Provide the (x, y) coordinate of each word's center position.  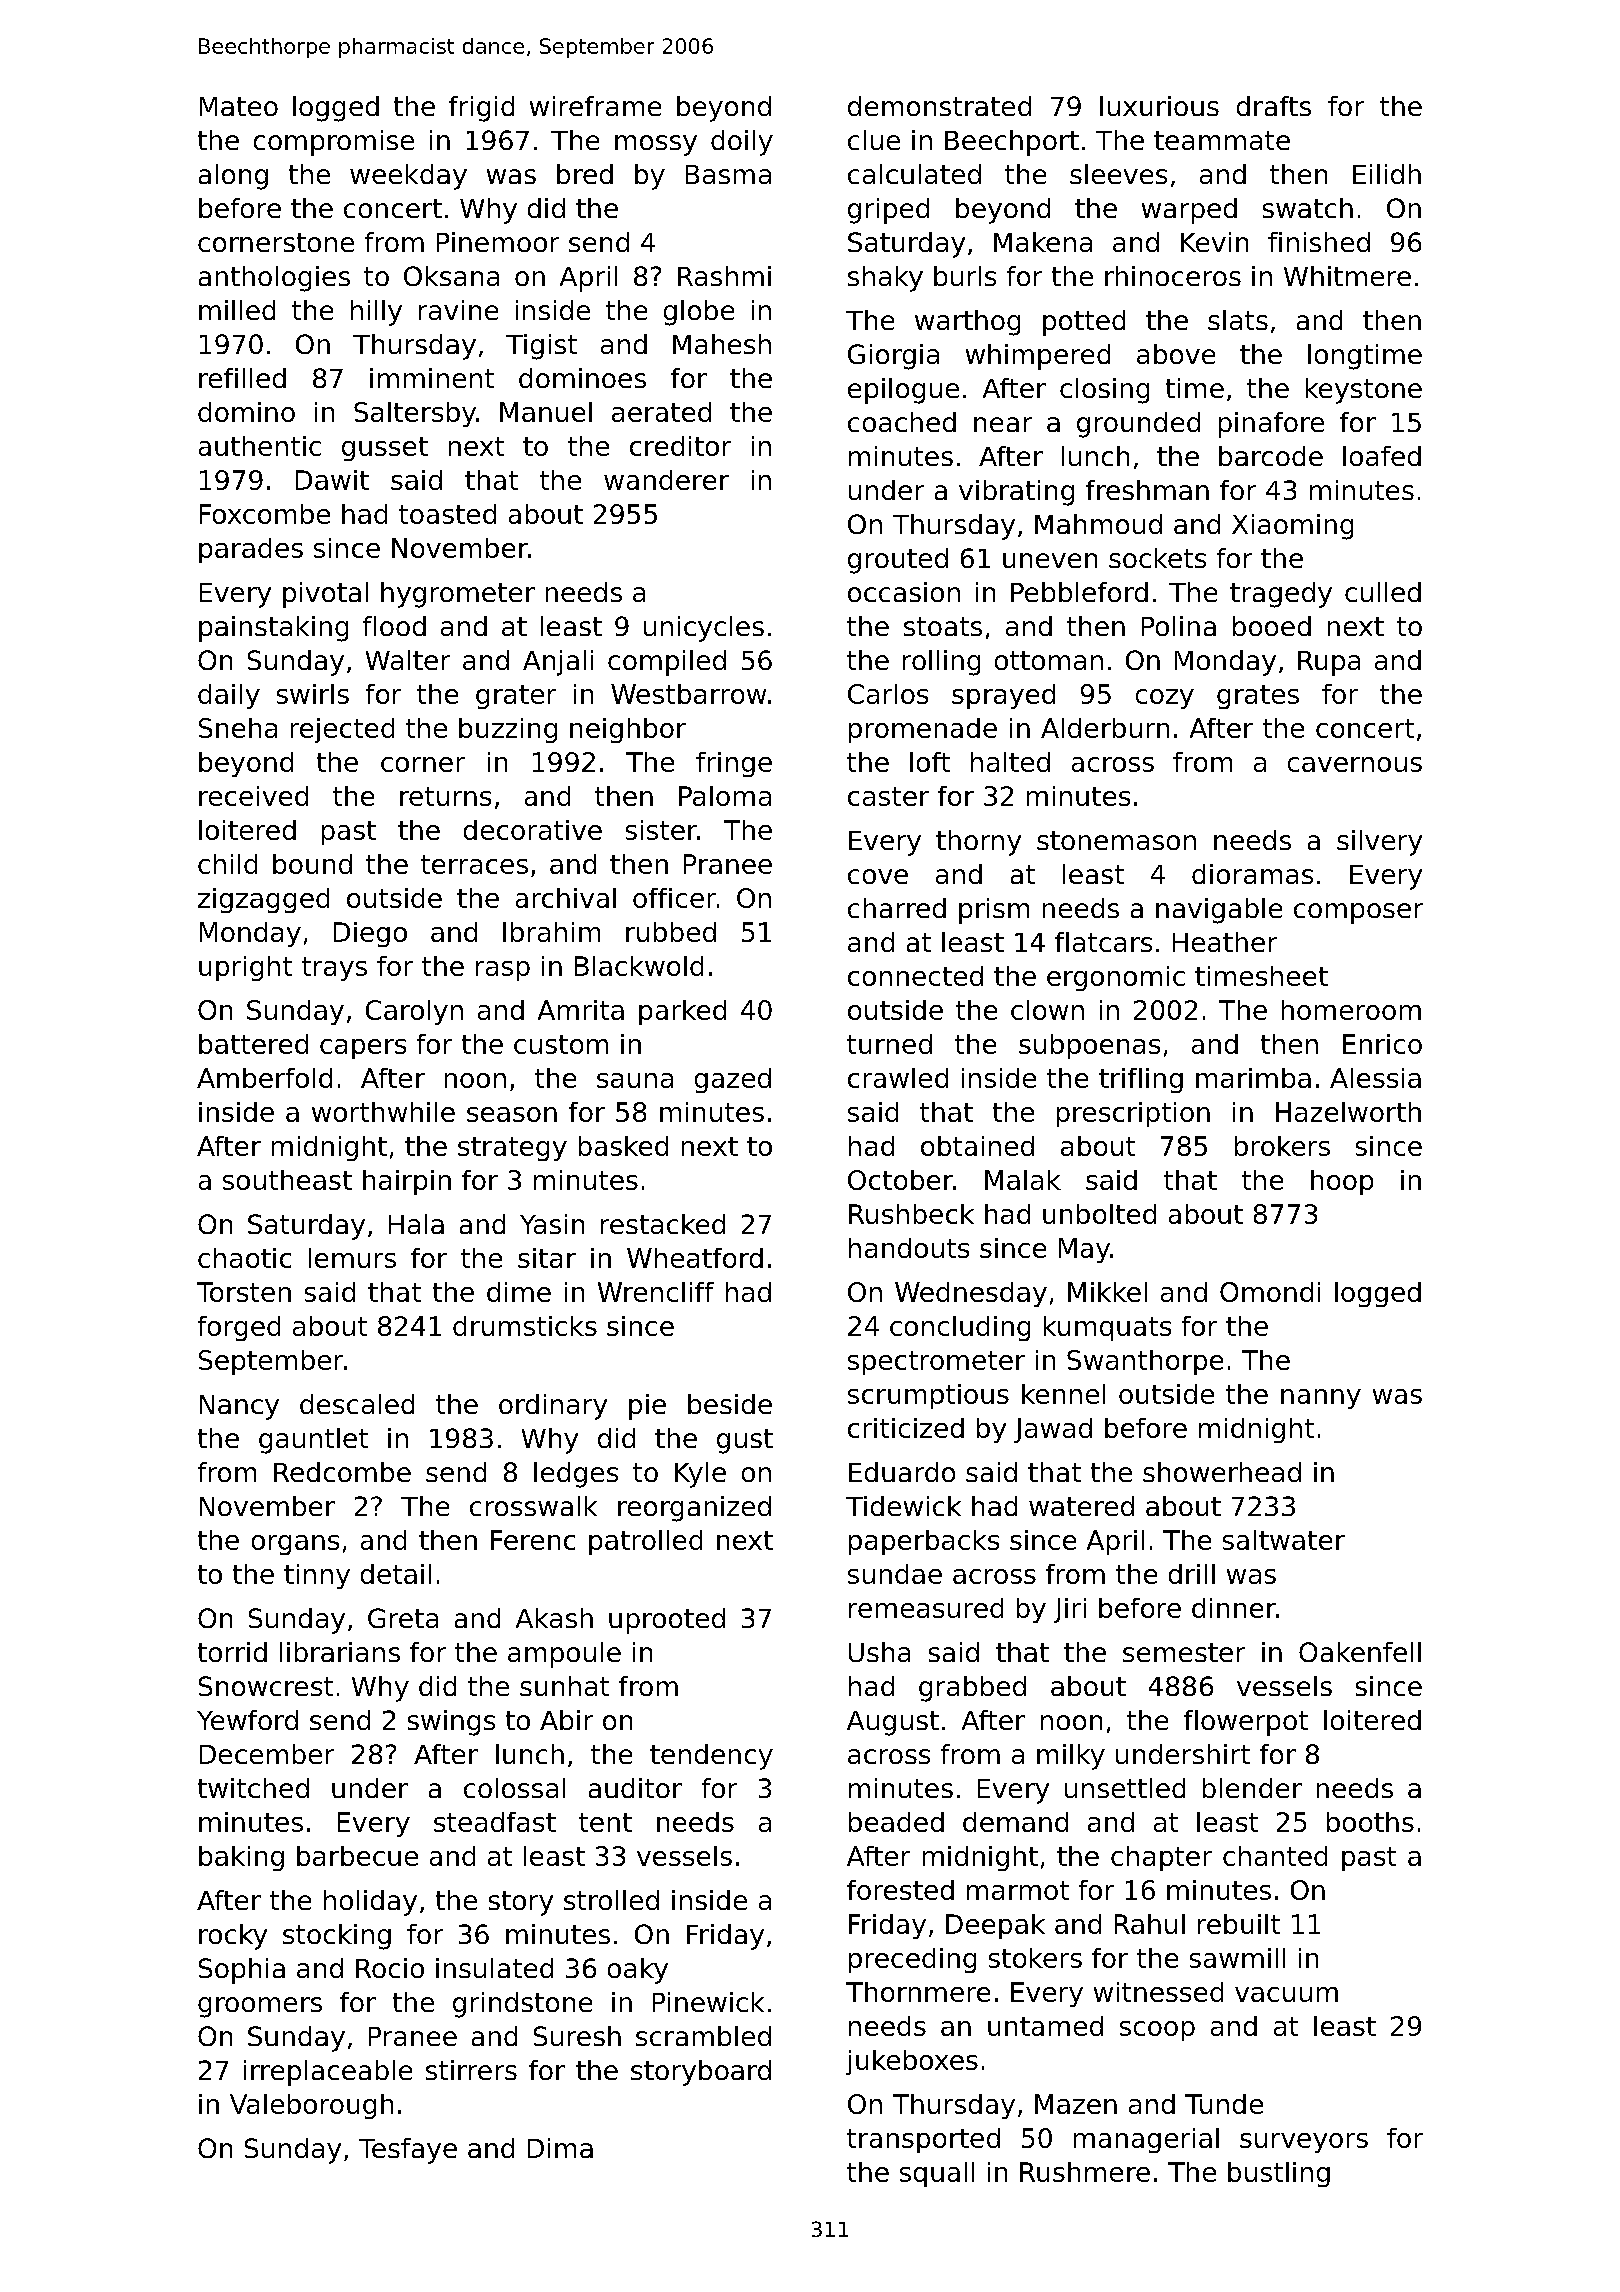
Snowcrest (266, 1686)
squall (937, 2174)
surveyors (1304, 2143)
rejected (342, 730)
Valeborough (311, 2106)
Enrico (1382, 1044)
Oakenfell (1360, 1652)
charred (897, 908)
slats (1238, 320)
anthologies (274, 279)
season (512, 1114)
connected (915, 976)
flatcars (1103, 942)
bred (585, 174)
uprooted (667, 1621)
